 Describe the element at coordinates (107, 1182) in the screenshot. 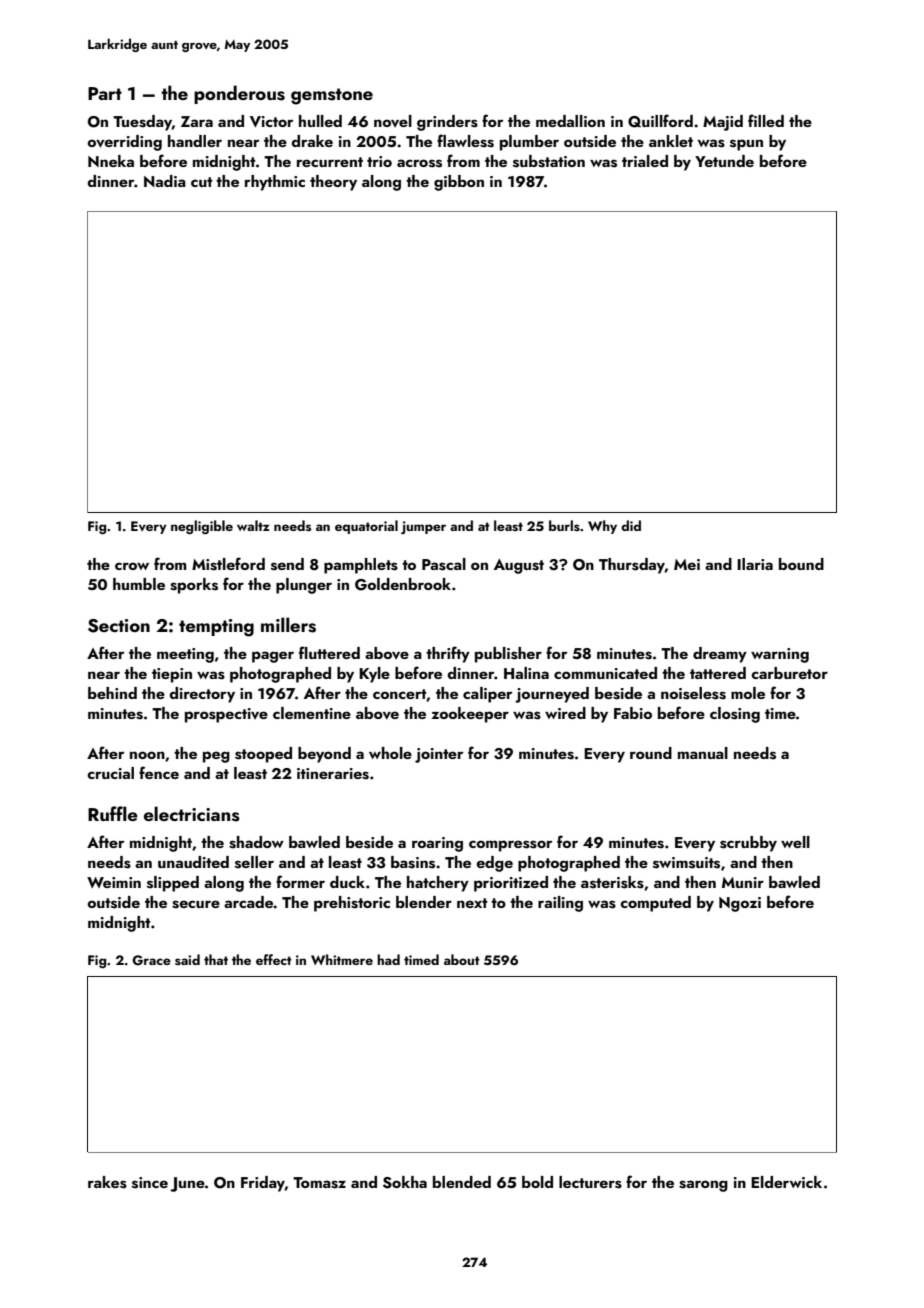

I see `rakes` at that location.
